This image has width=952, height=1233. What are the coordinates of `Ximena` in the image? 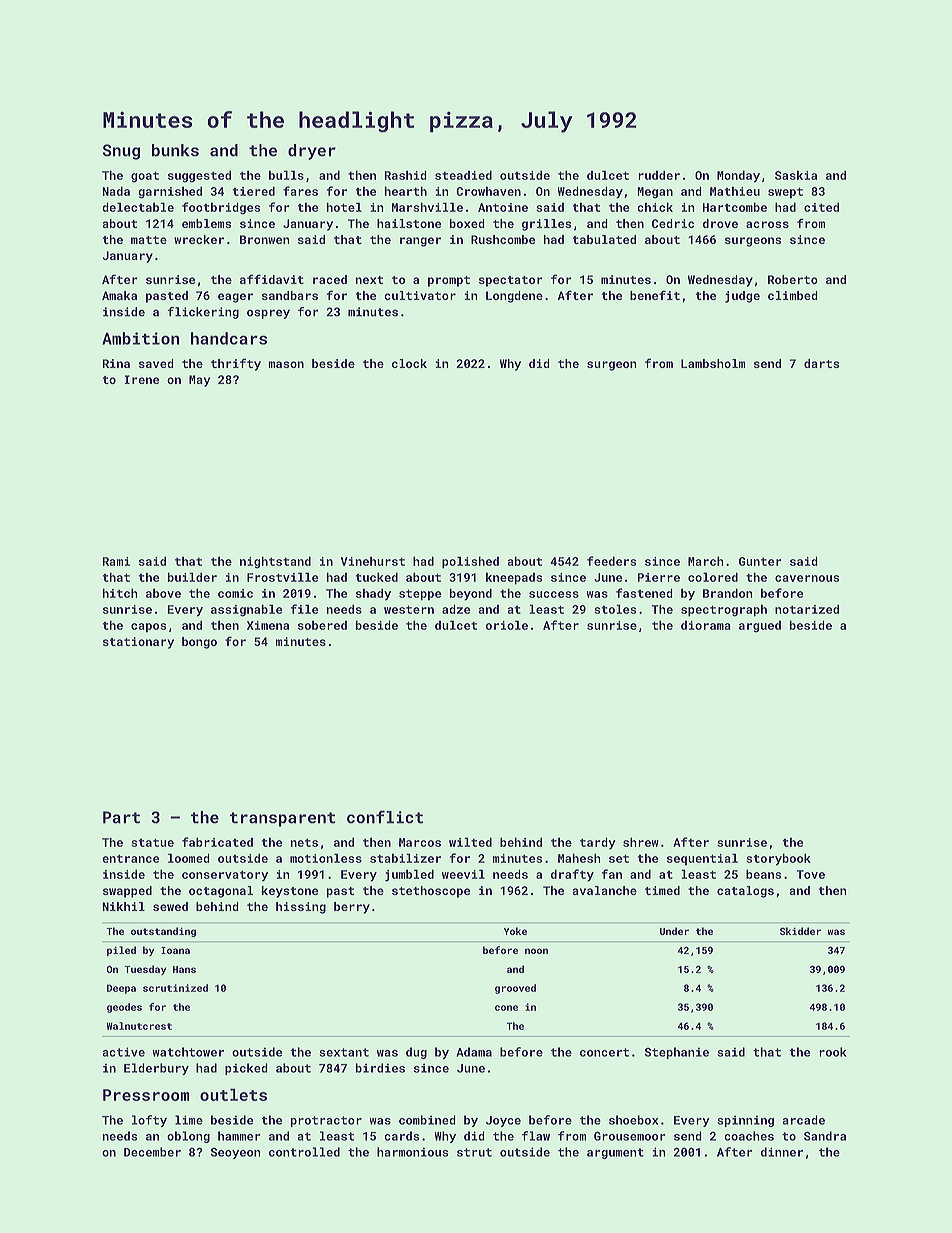 It's located at (268, 625).
